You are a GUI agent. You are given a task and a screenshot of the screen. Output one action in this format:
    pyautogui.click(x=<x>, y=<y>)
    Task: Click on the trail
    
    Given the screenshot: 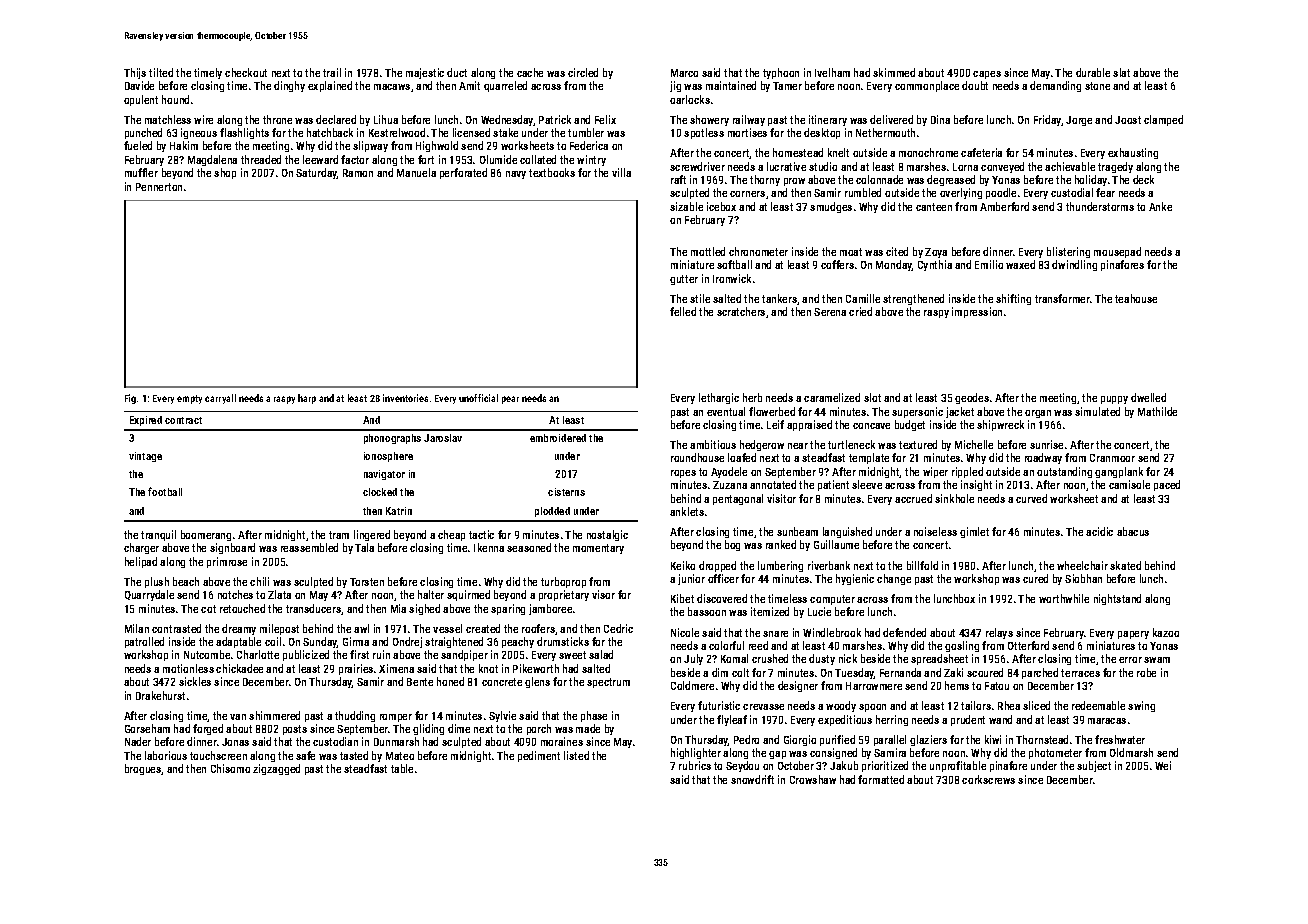 What is the action you would take?
    pyautogui.click(x=332, y=72)
